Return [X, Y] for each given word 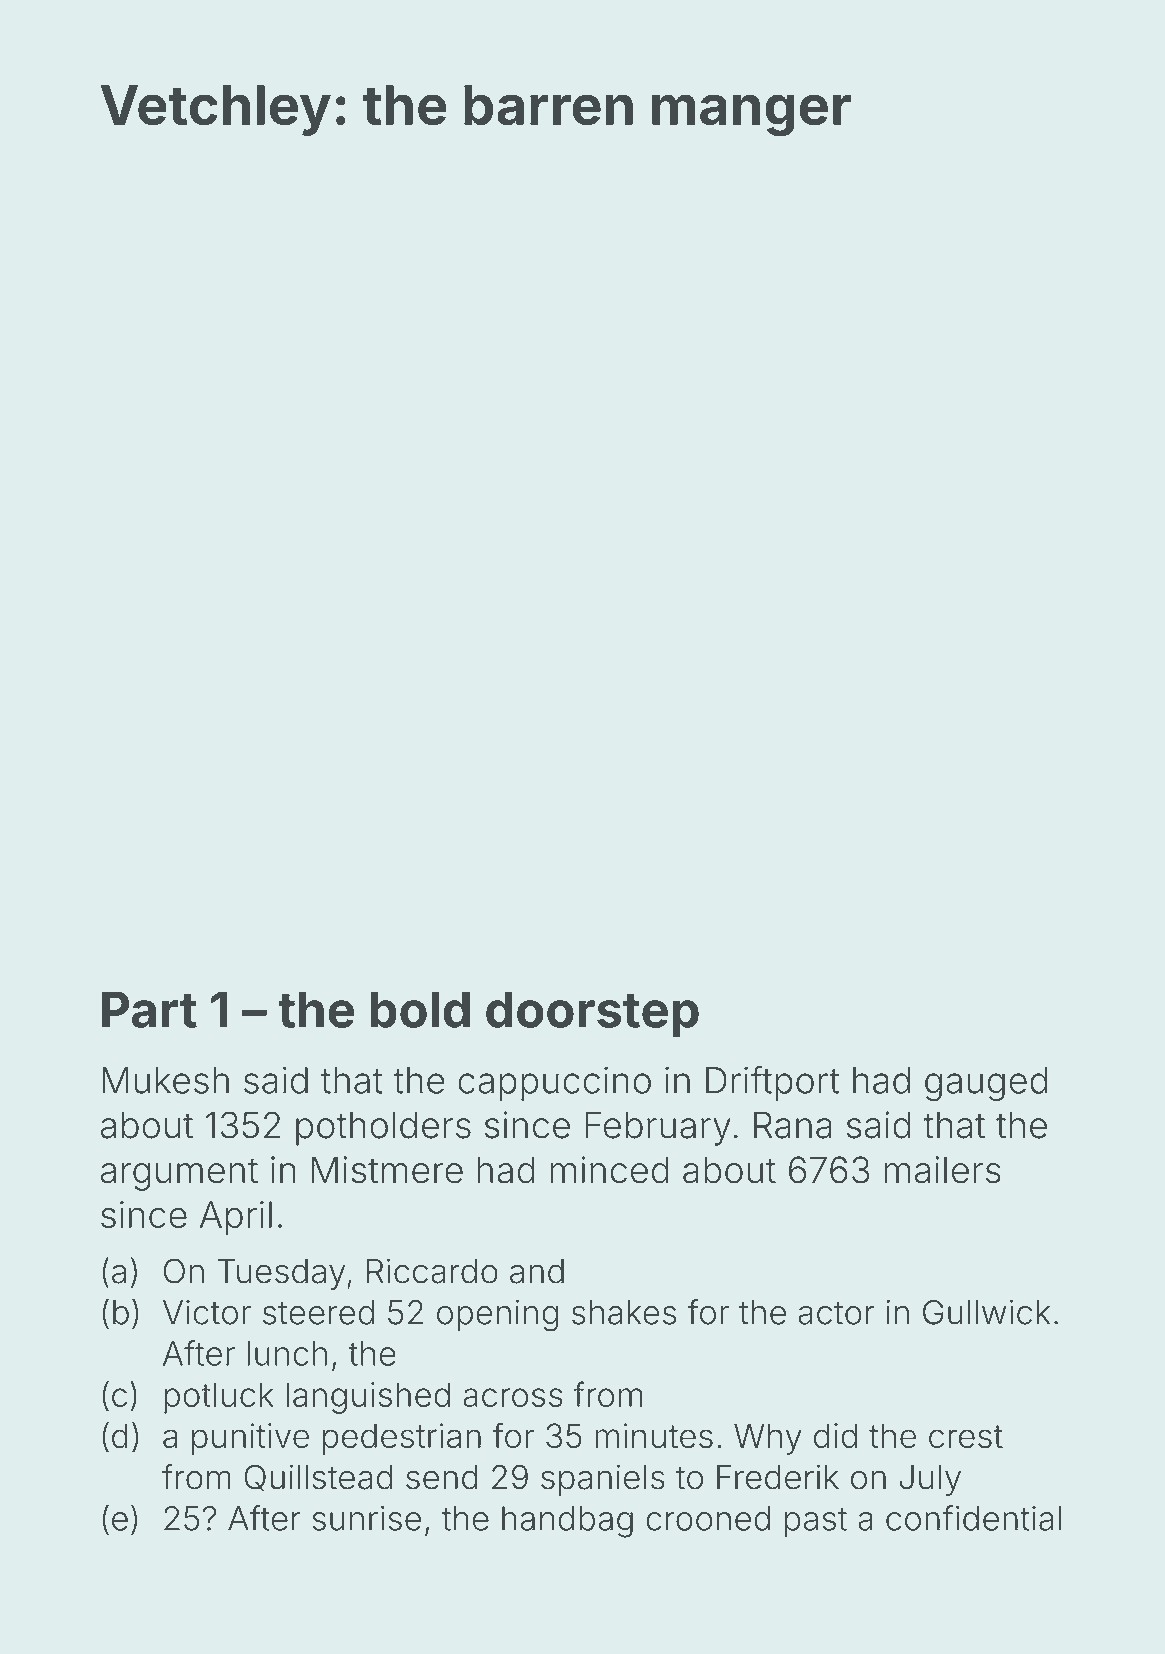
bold [420, 1009]
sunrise [366, 1518]
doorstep [592, 1014]
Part [149, 1009]
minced [609, 1170]
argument [179, 1174]
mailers [942, 1170]
